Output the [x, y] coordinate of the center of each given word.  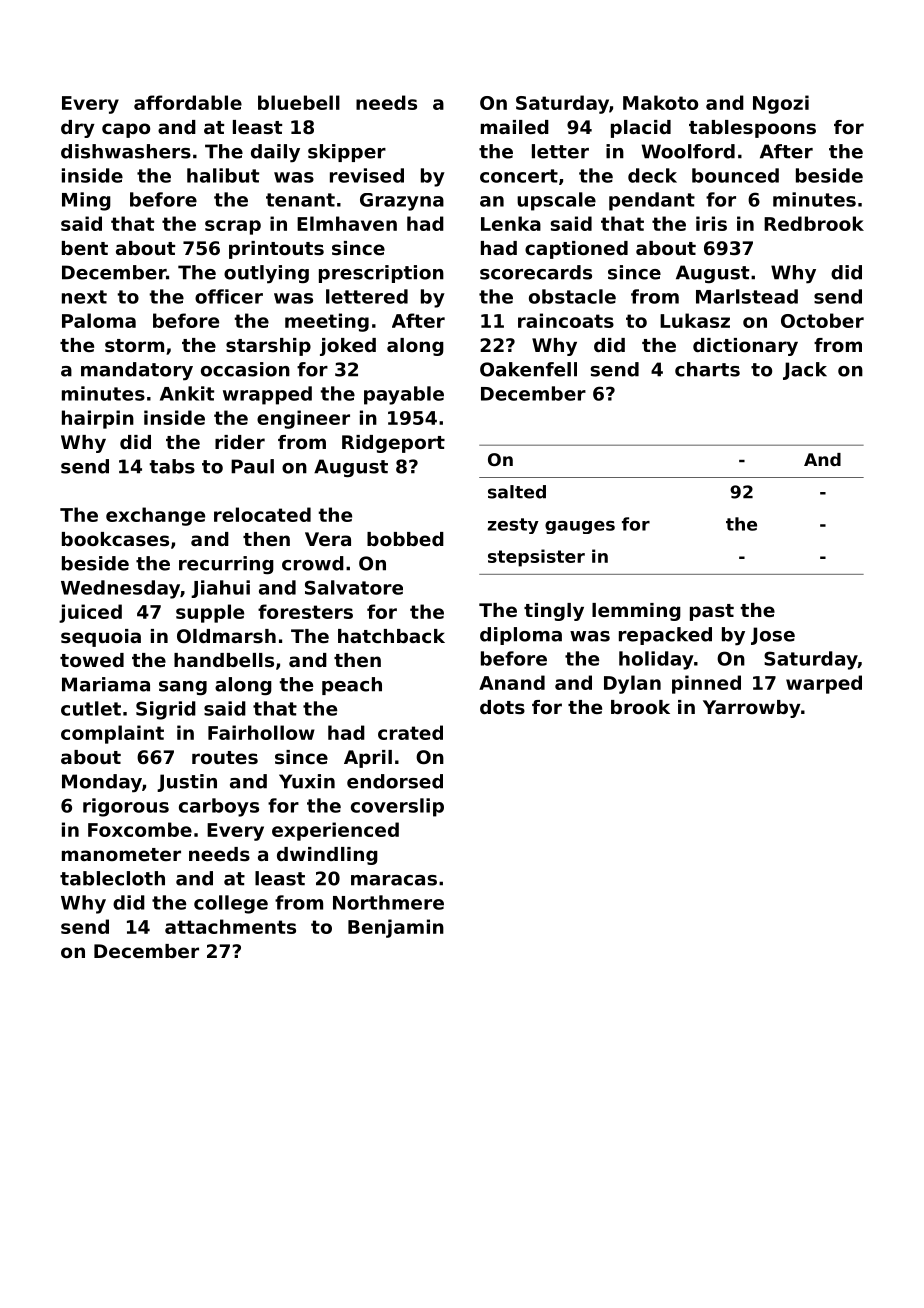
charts [707, 369]
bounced [735, 175]
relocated [262, 514]
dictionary [745, 347]
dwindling [327, 856]
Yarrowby [752, 709]
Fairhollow [261, 732]
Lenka [511, 223]
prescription [381, 274]
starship [268, 347]
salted [517, 492]
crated [410, 732]
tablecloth [112, 878]
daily [275, 153]
